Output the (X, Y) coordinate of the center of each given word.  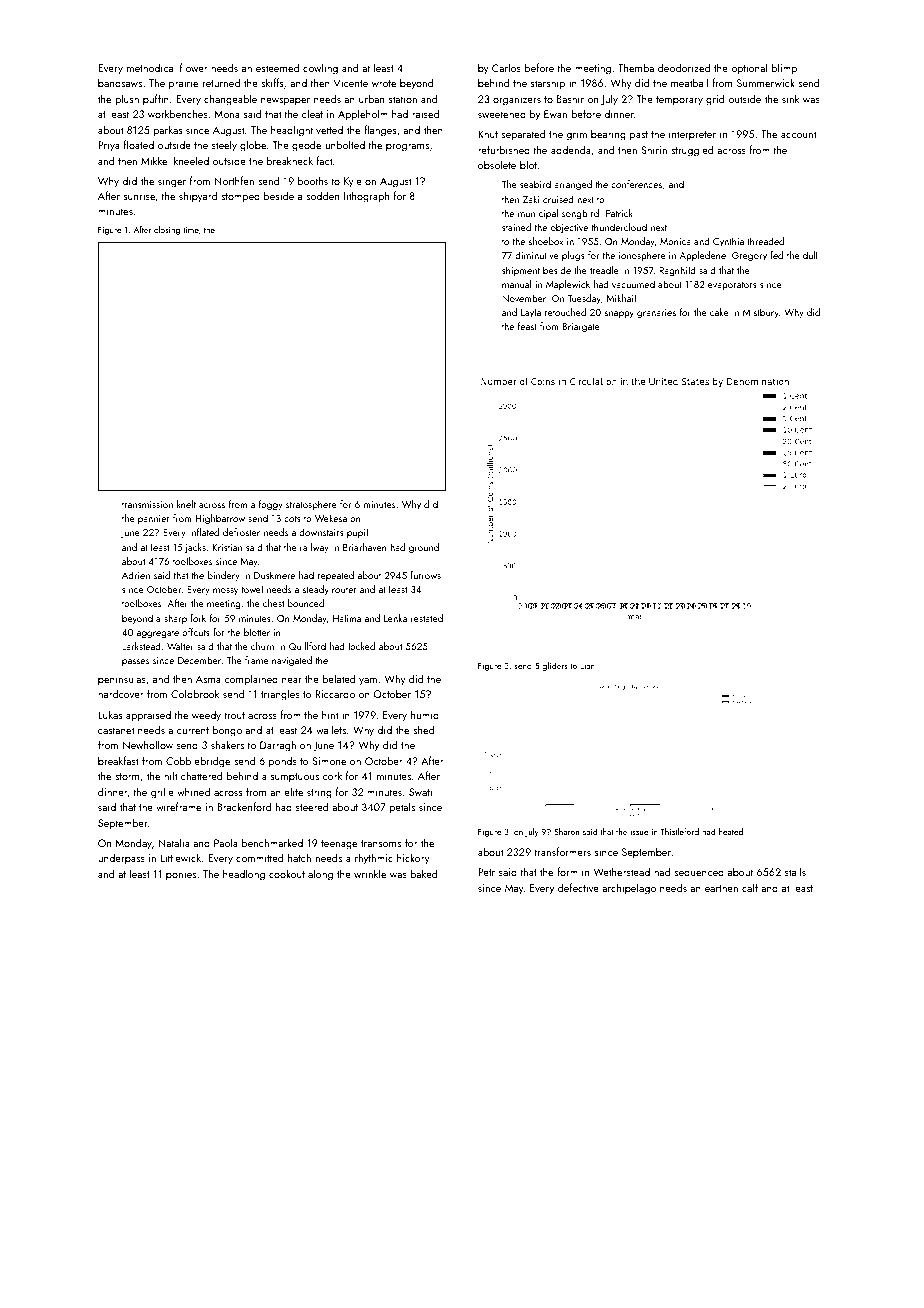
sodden (322, 195)
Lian (587, 666)
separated (523, 135)
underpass (121, 858)
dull (810, 255)
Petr (486, 872)
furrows (425, 575)
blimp (784, 69)
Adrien (136, 575)
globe (253, 146)
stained (516, 227)
